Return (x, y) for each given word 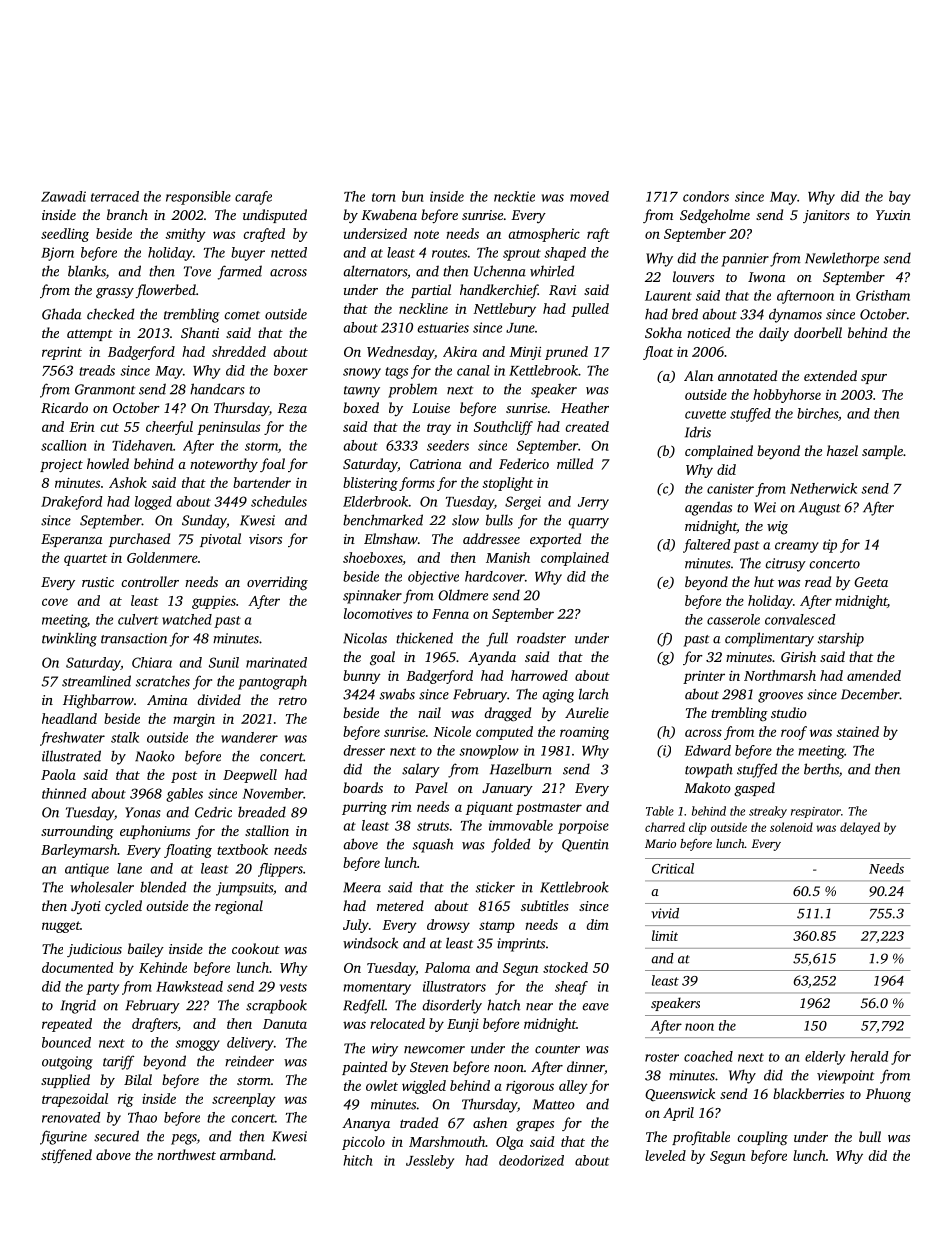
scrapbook (276, 1006)
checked (110, 314)
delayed (860, 828)
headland (69, 718)
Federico (524, 463)
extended (830, 375)
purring (364, 808)
